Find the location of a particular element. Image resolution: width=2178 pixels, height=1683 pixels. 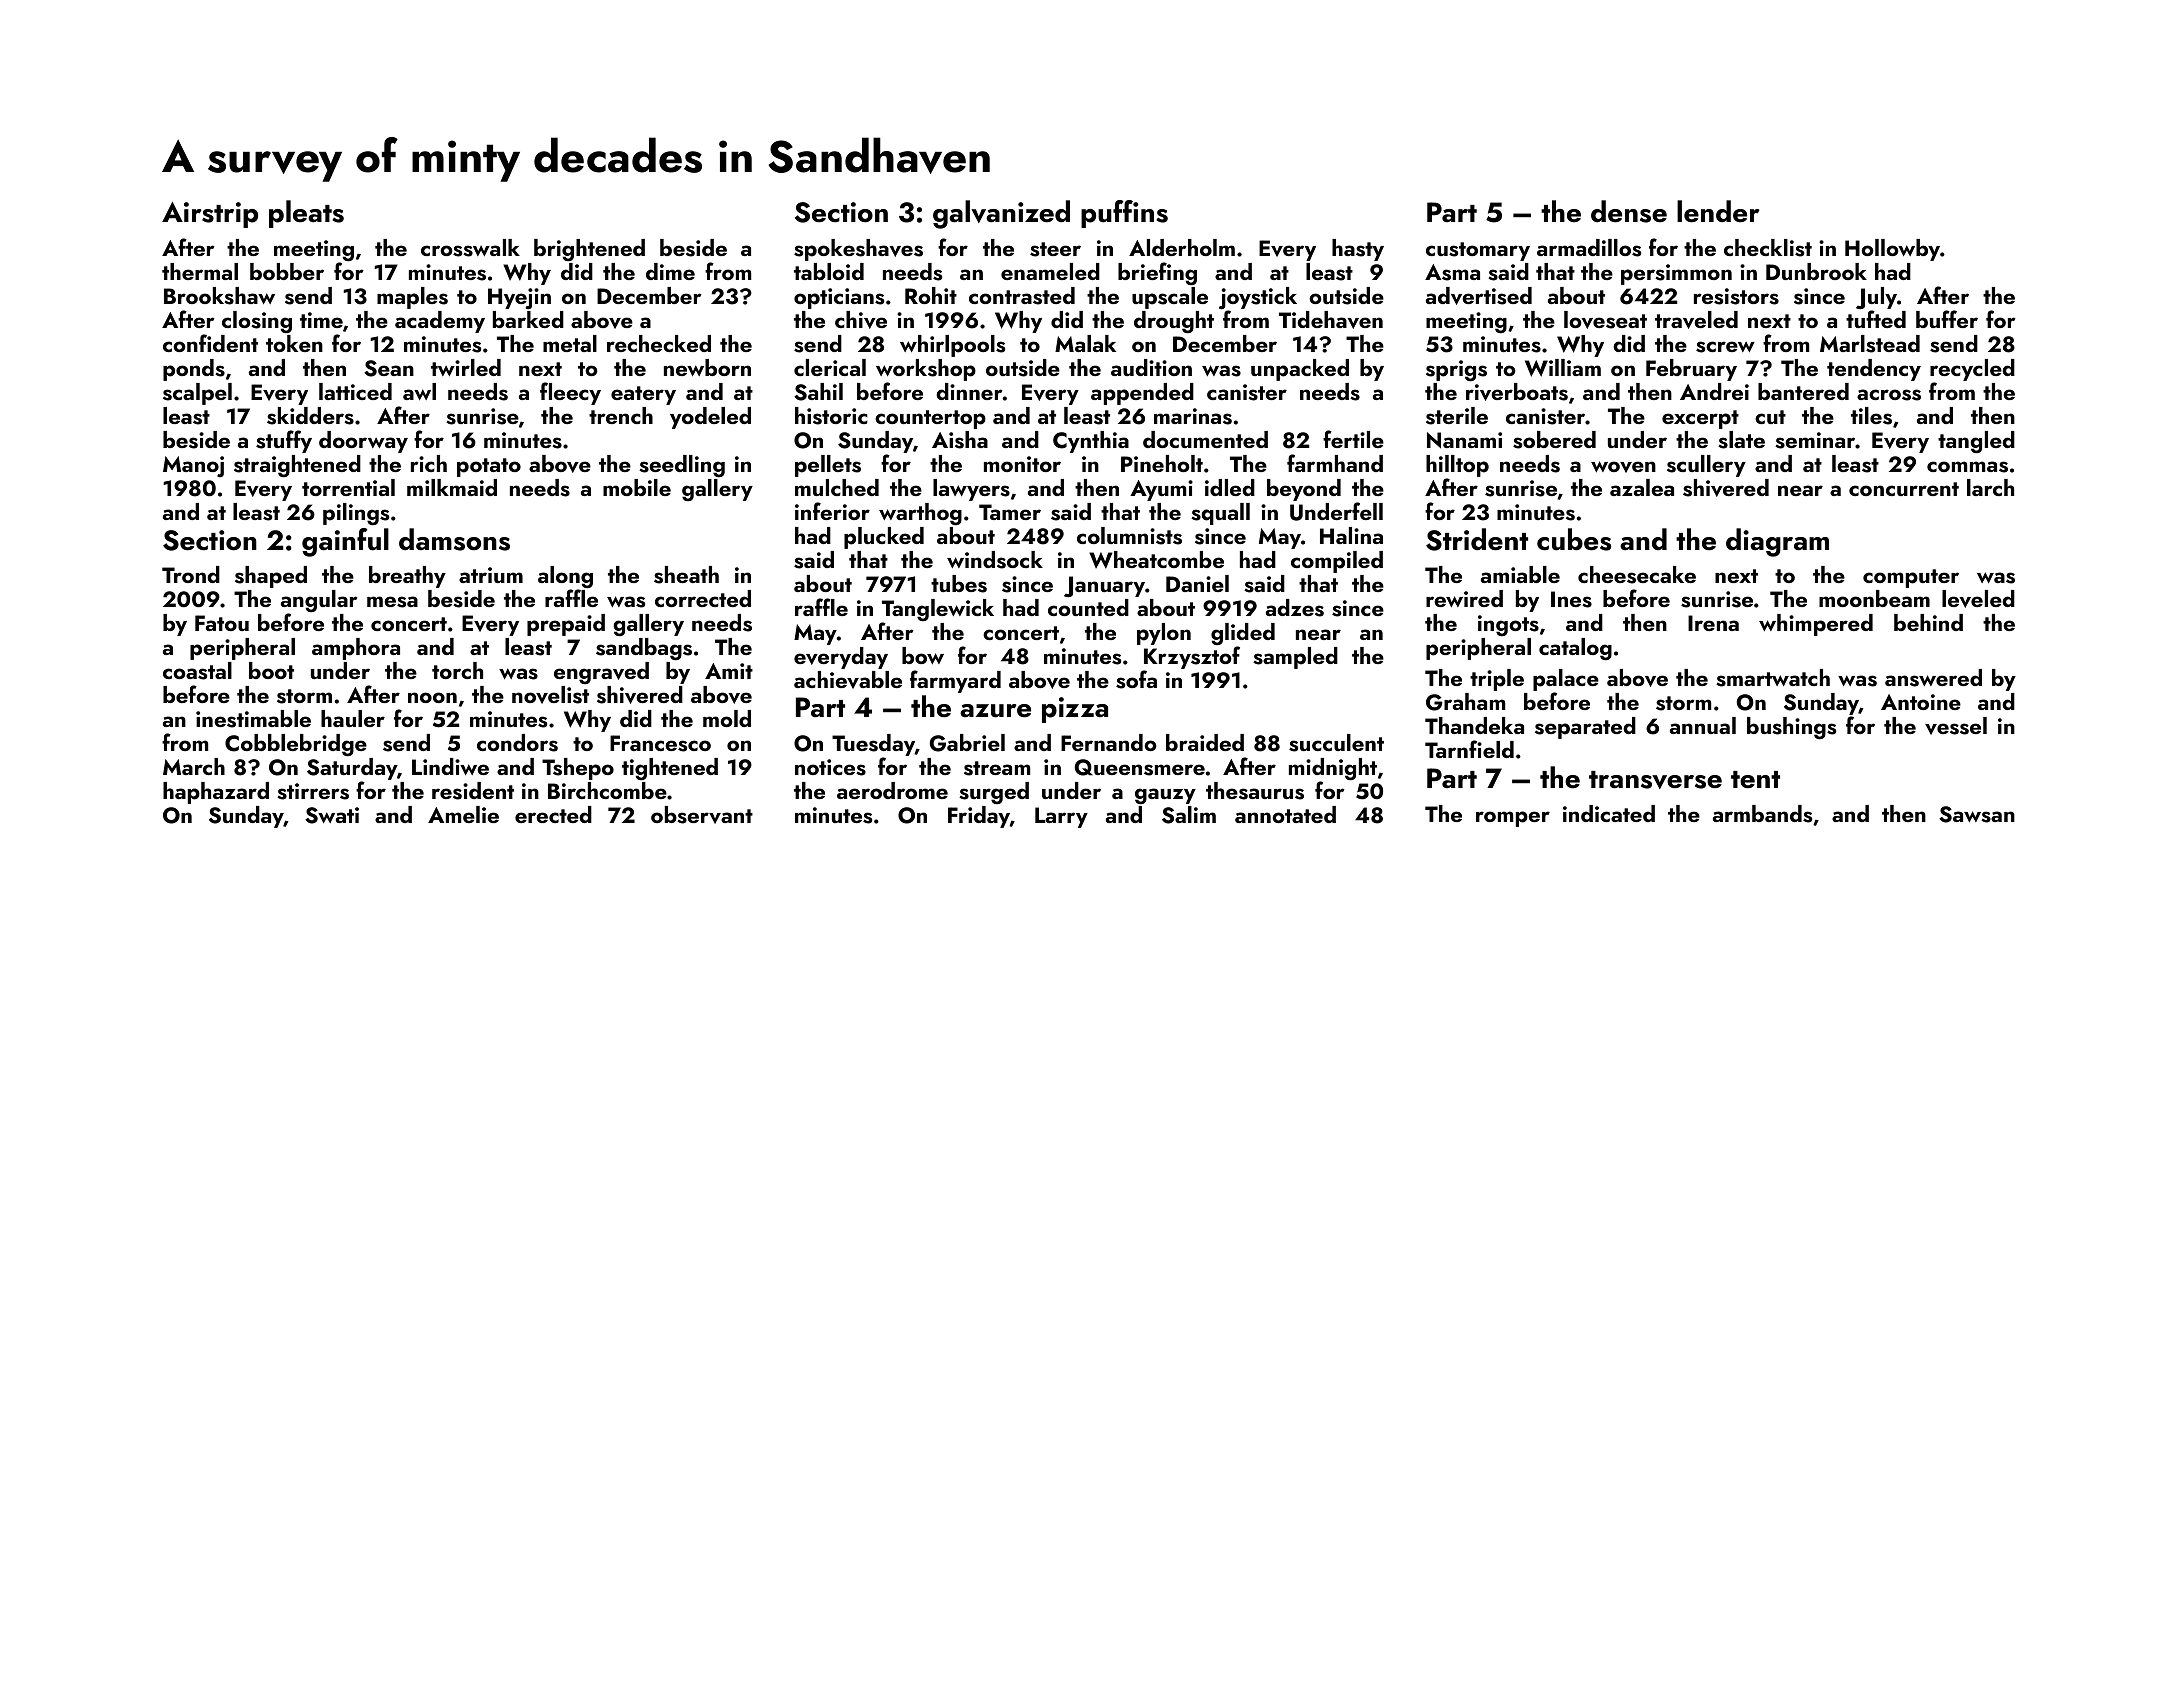

advertised is located at coordinates (1479, 296).
